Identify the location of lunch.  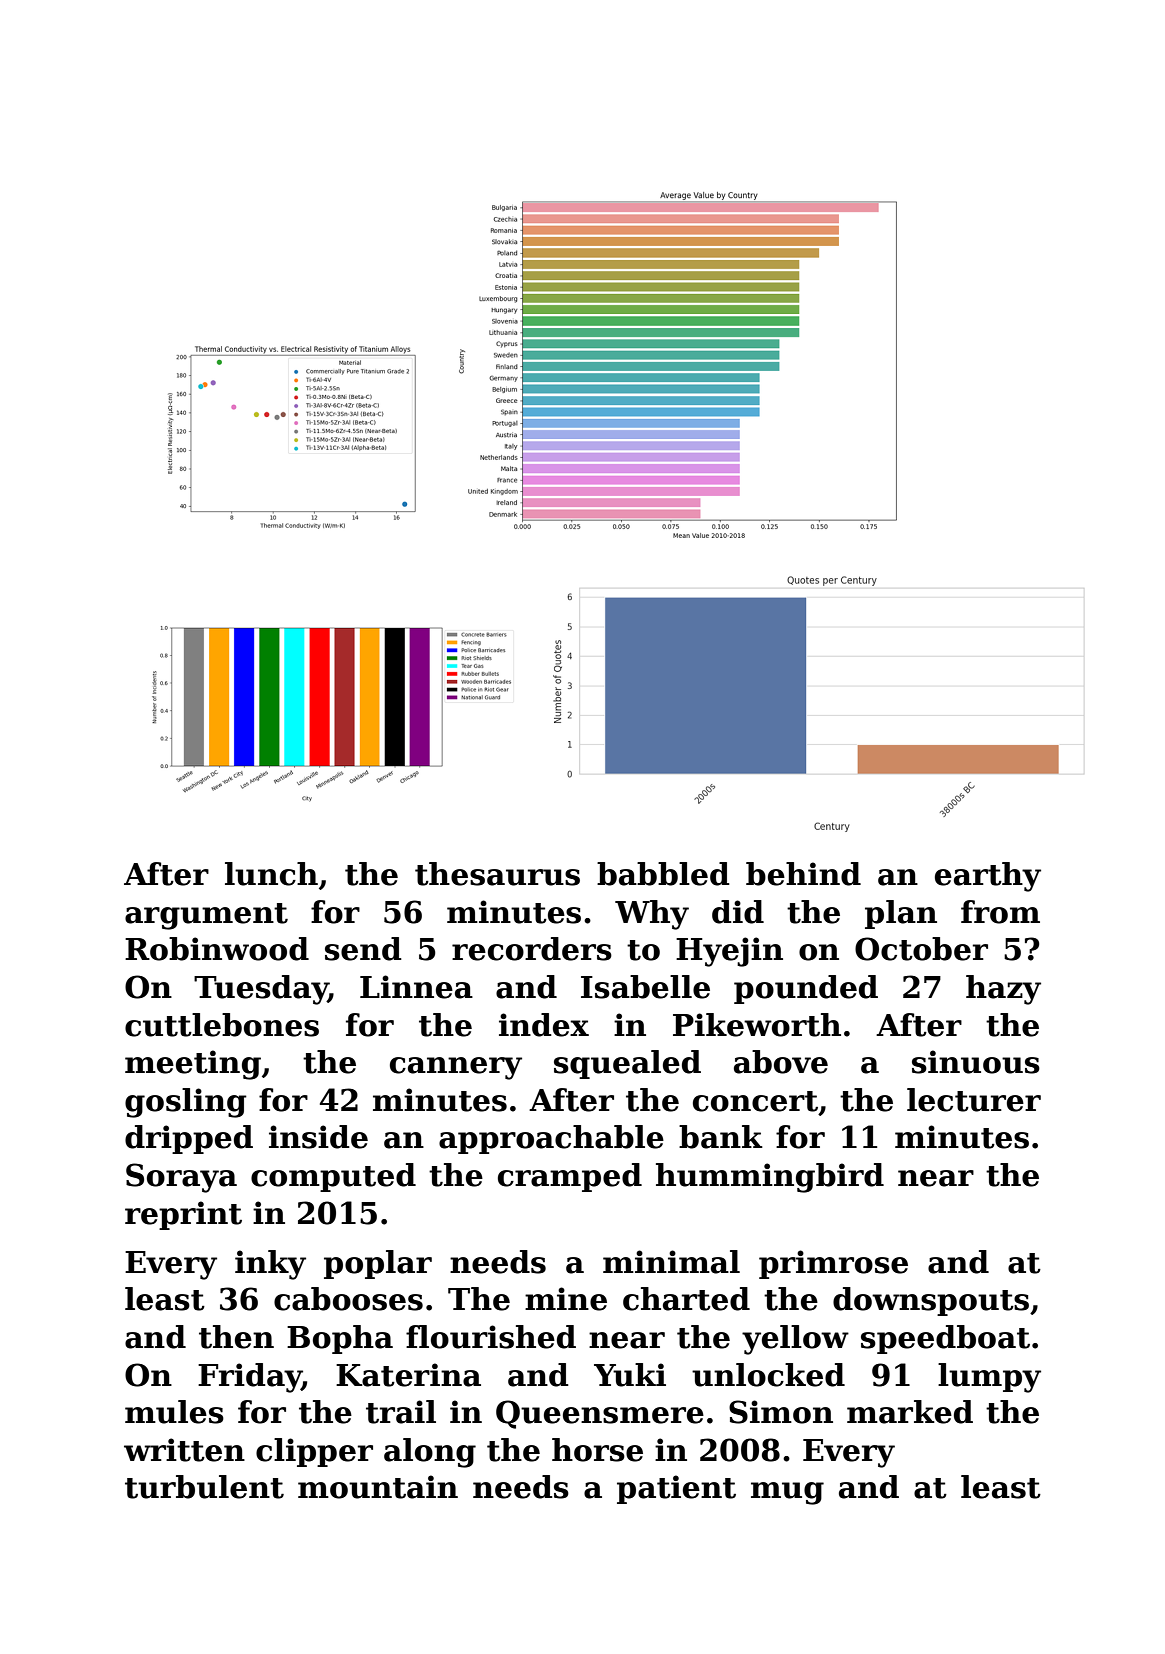
(271, 874).
